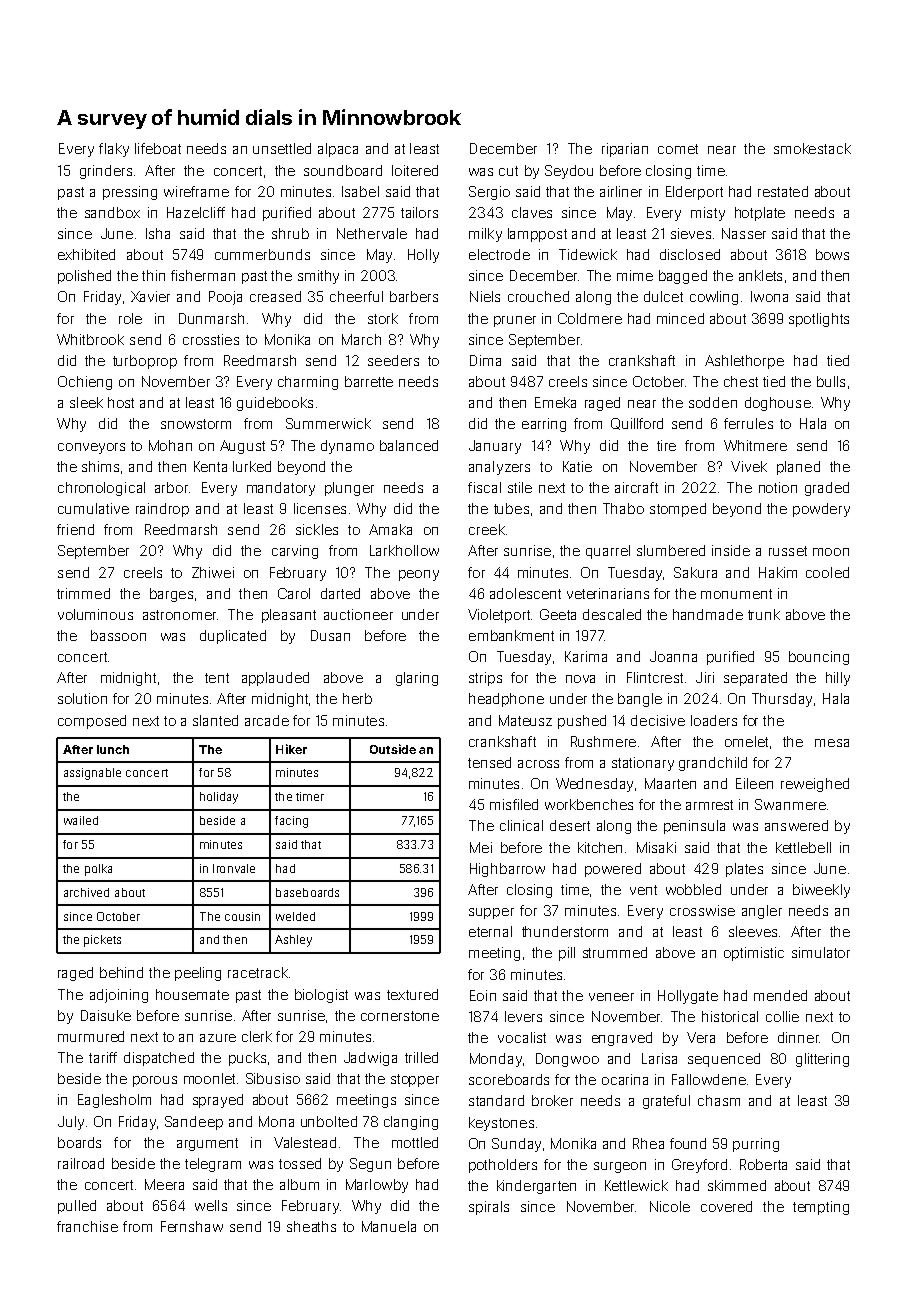 This image has width=908, height=1316. Describe the element at coordinates (415, 170) in the image. I see `loitered` at that location.
